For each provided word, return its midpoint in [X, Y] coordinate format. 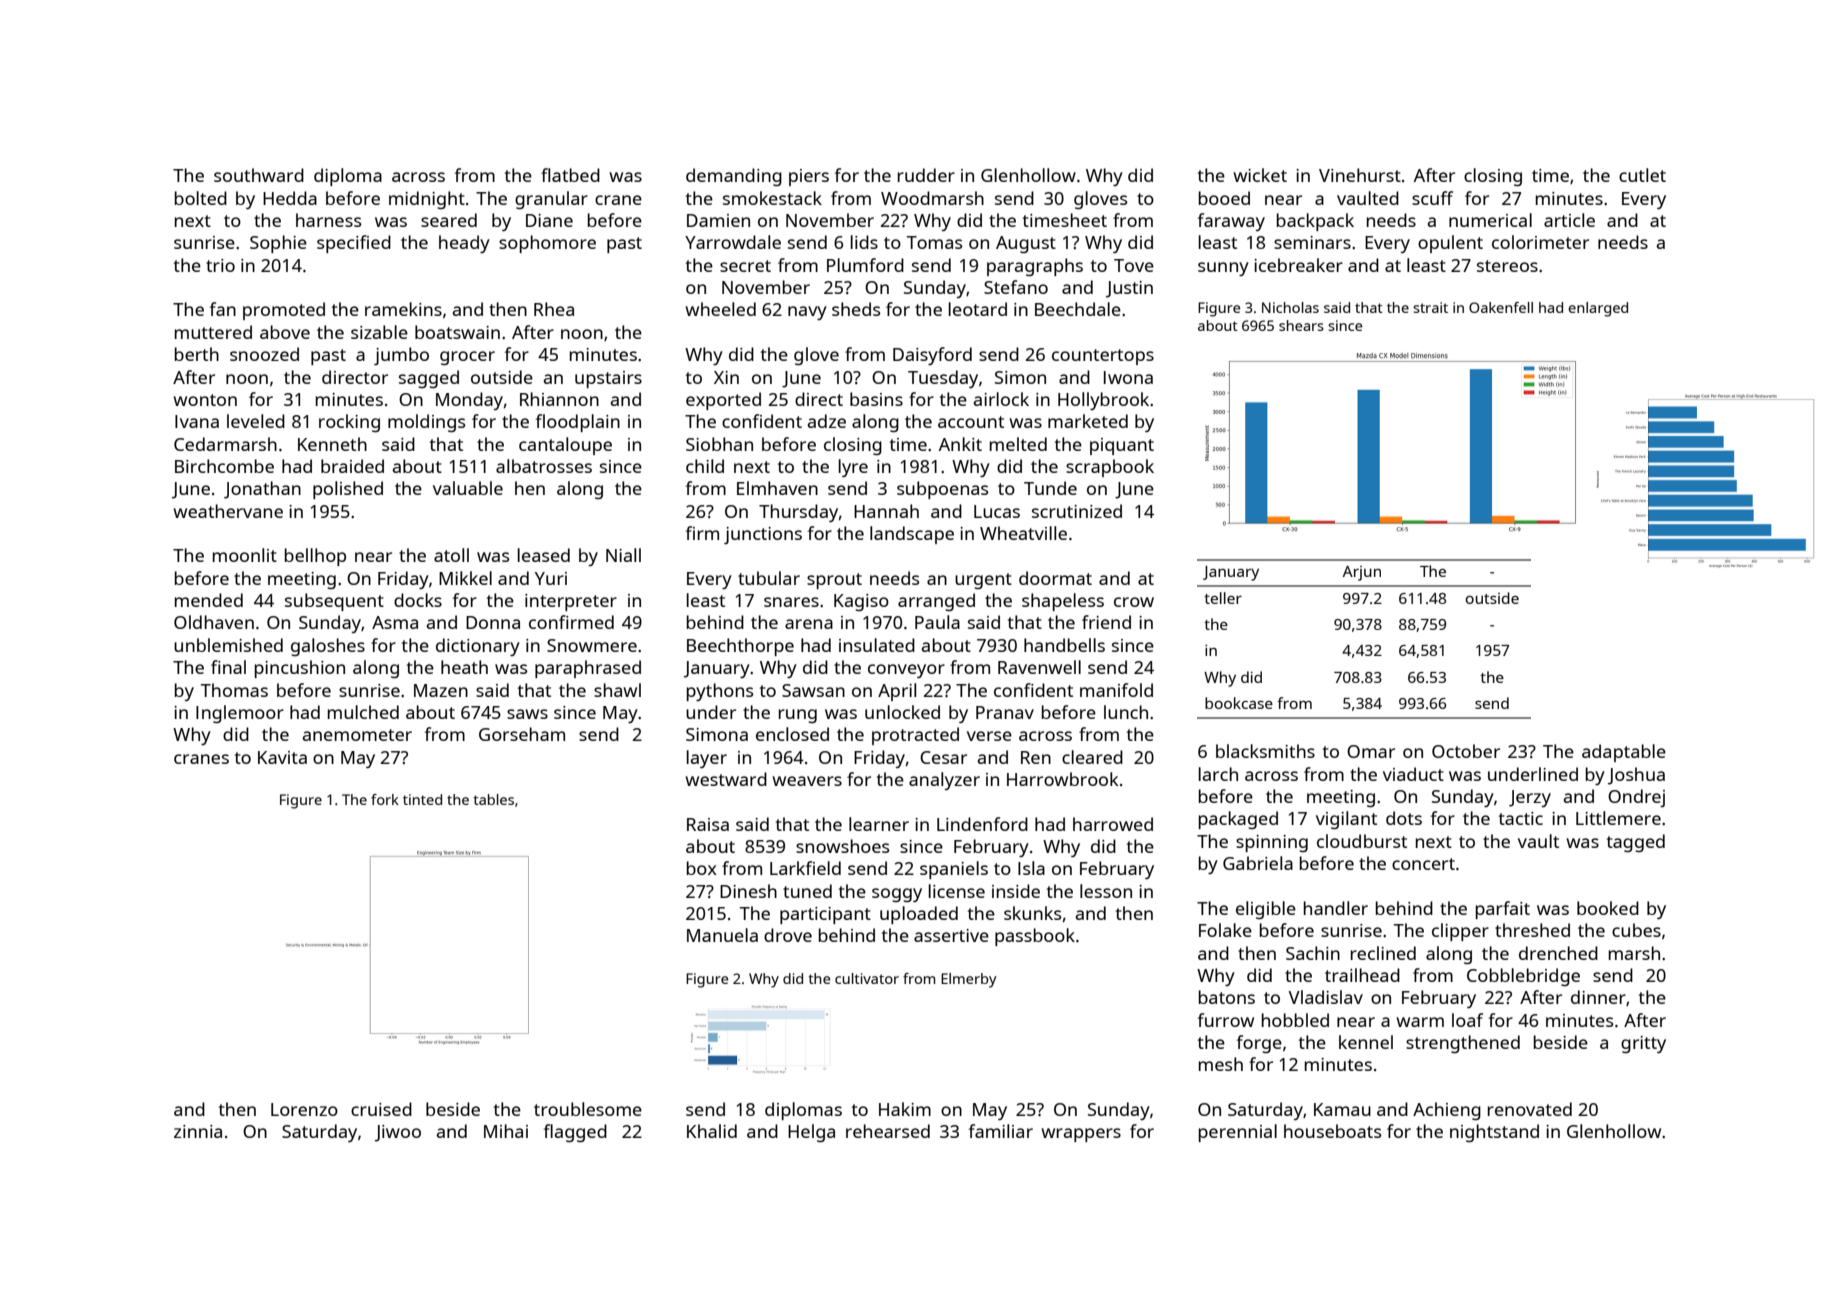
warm [1420, 1022]
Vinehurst [1360, 175]
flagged [575, 1133]
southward [259, 175]
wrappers [1081, 1135]
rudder [926, 175]
